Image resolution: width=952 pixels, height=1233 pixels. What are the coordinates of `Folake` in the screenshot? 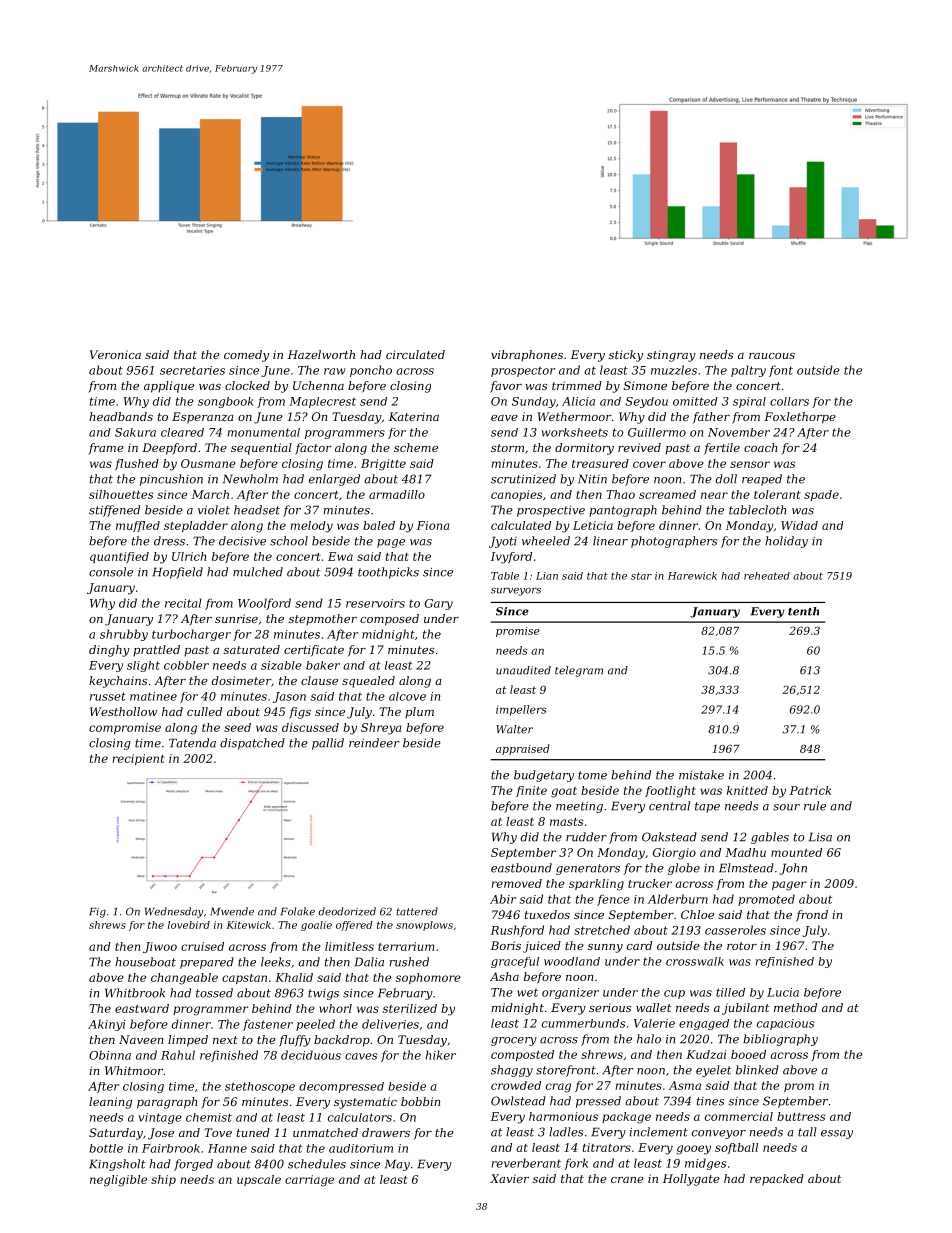 It's located at (298, 911).
